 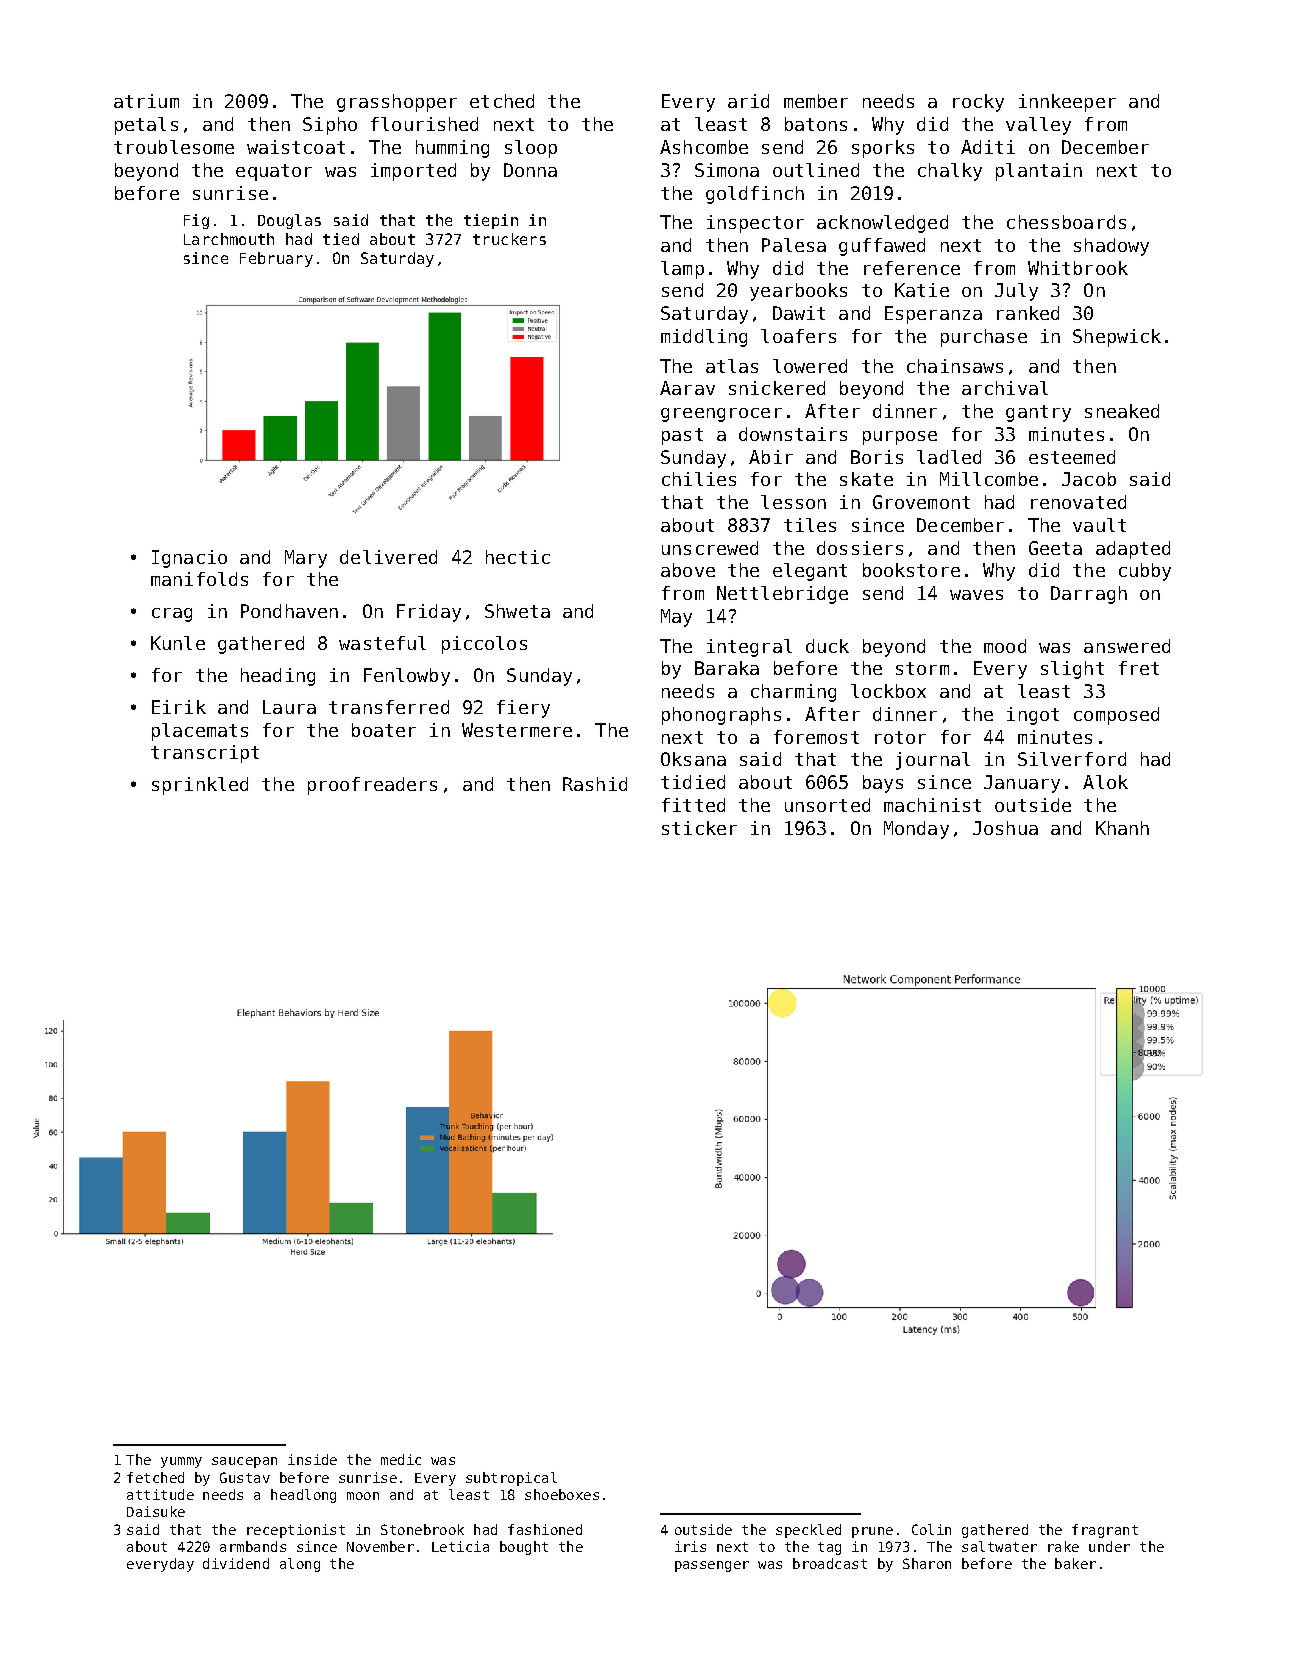 What do you see at coordinates (172, 615) in the document?
I see `crag` at bounding box center [172, 615].
